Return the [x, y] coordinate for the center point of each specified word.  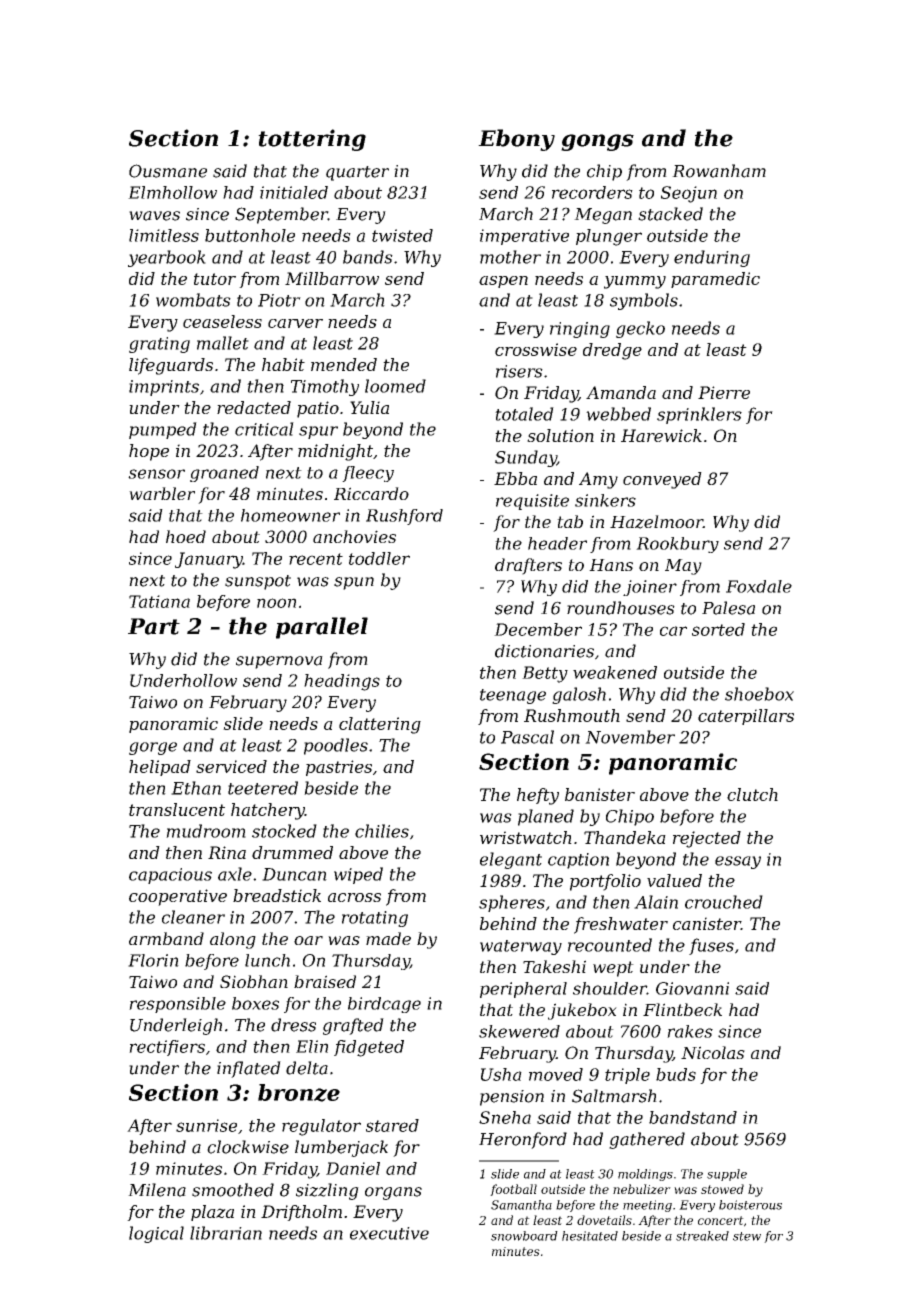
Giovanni [692, 988]
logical [156, 1234]
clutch [752, 794]
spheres [512, 903]
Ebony [516, 140]
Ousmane [168, 171]
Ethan [196, 788]
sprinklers [699, 415]
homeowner [290, 515]
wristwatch [526, 837]
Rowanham [719, 171]
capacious [170, 876]
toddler [379, 558]
